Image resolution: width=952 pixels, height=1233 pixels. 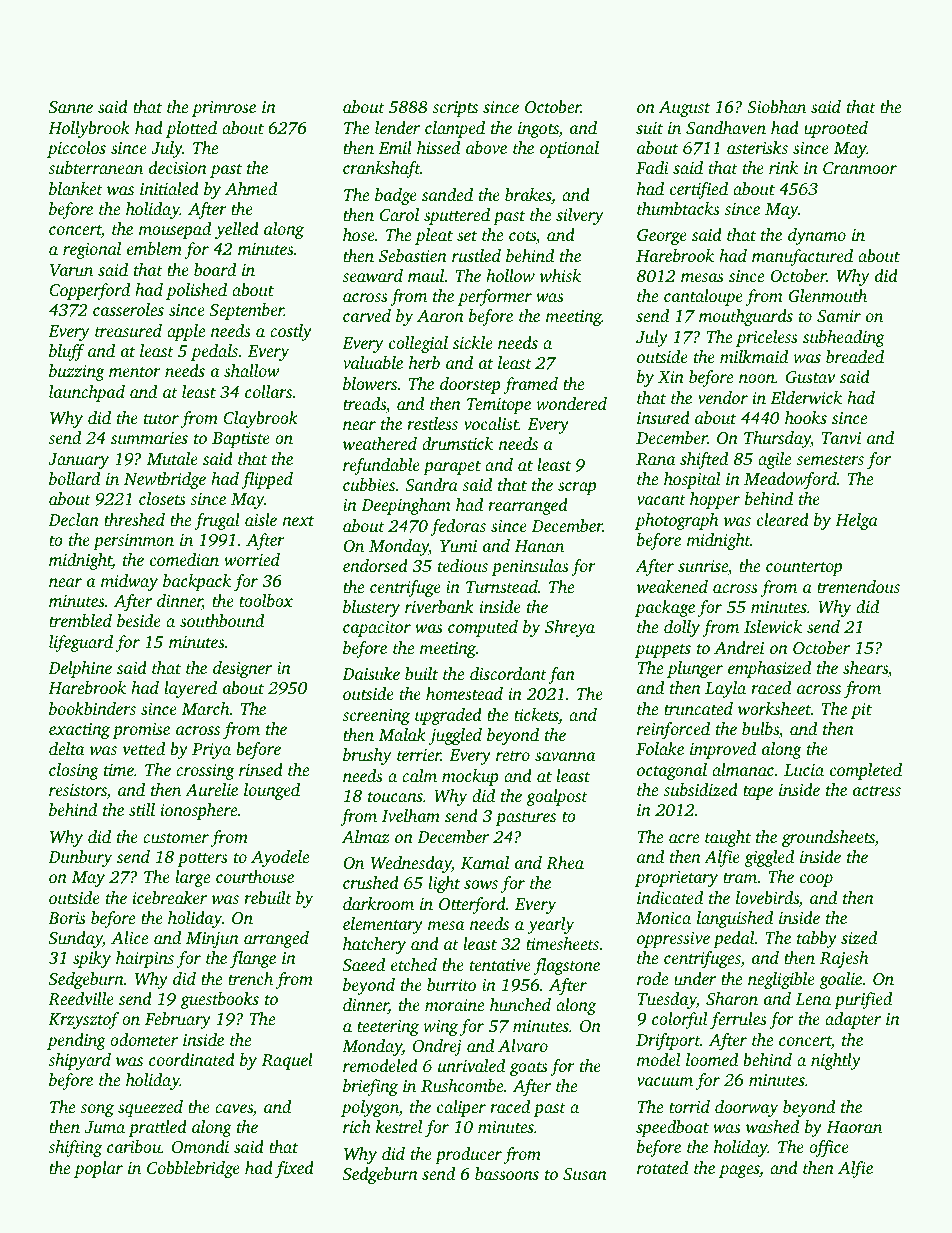 I want to click on Sanne, so click(x=71, y=107).
